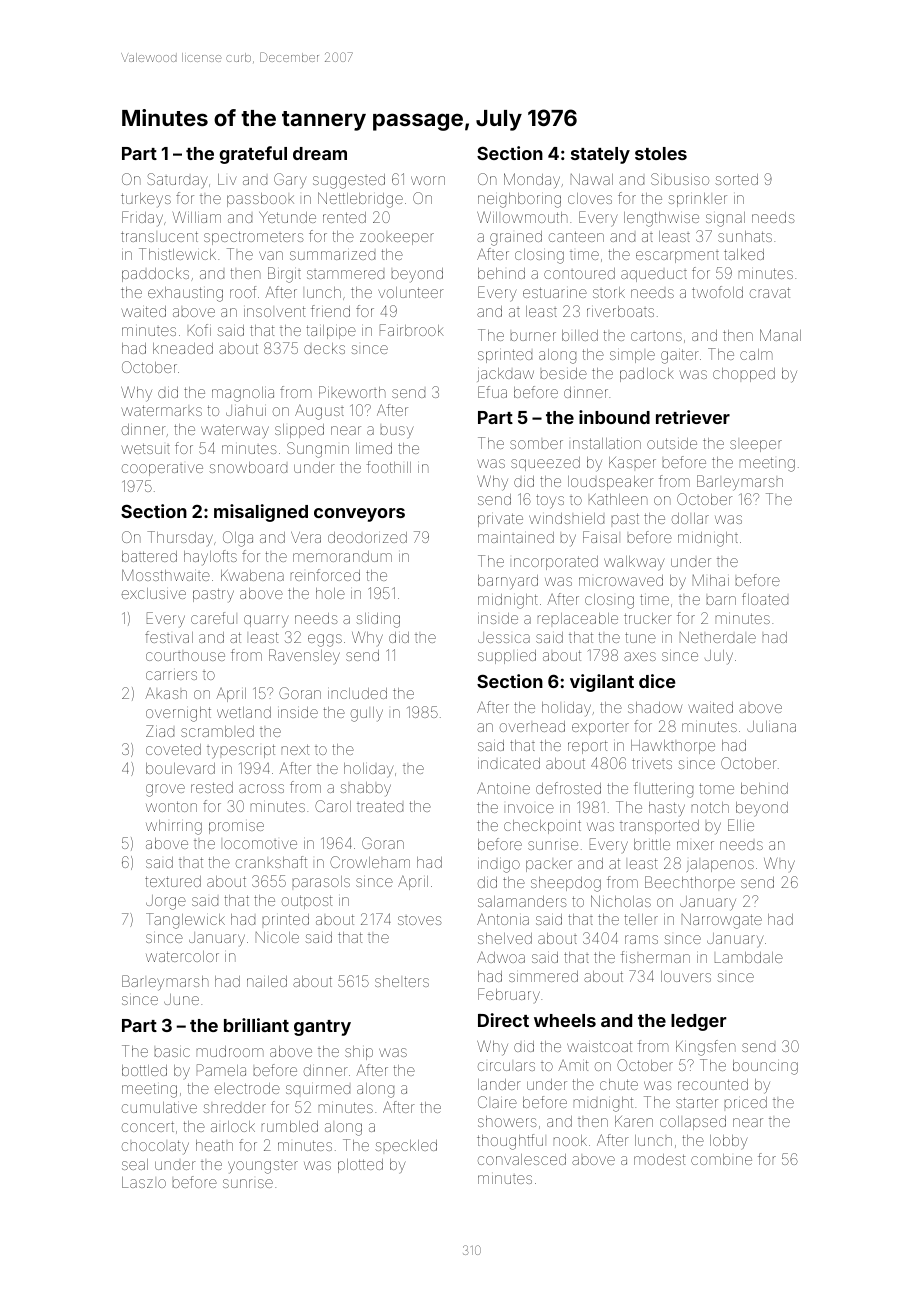 The image size is (924, 1308). I want to click on sliding, so click(378, 620).
